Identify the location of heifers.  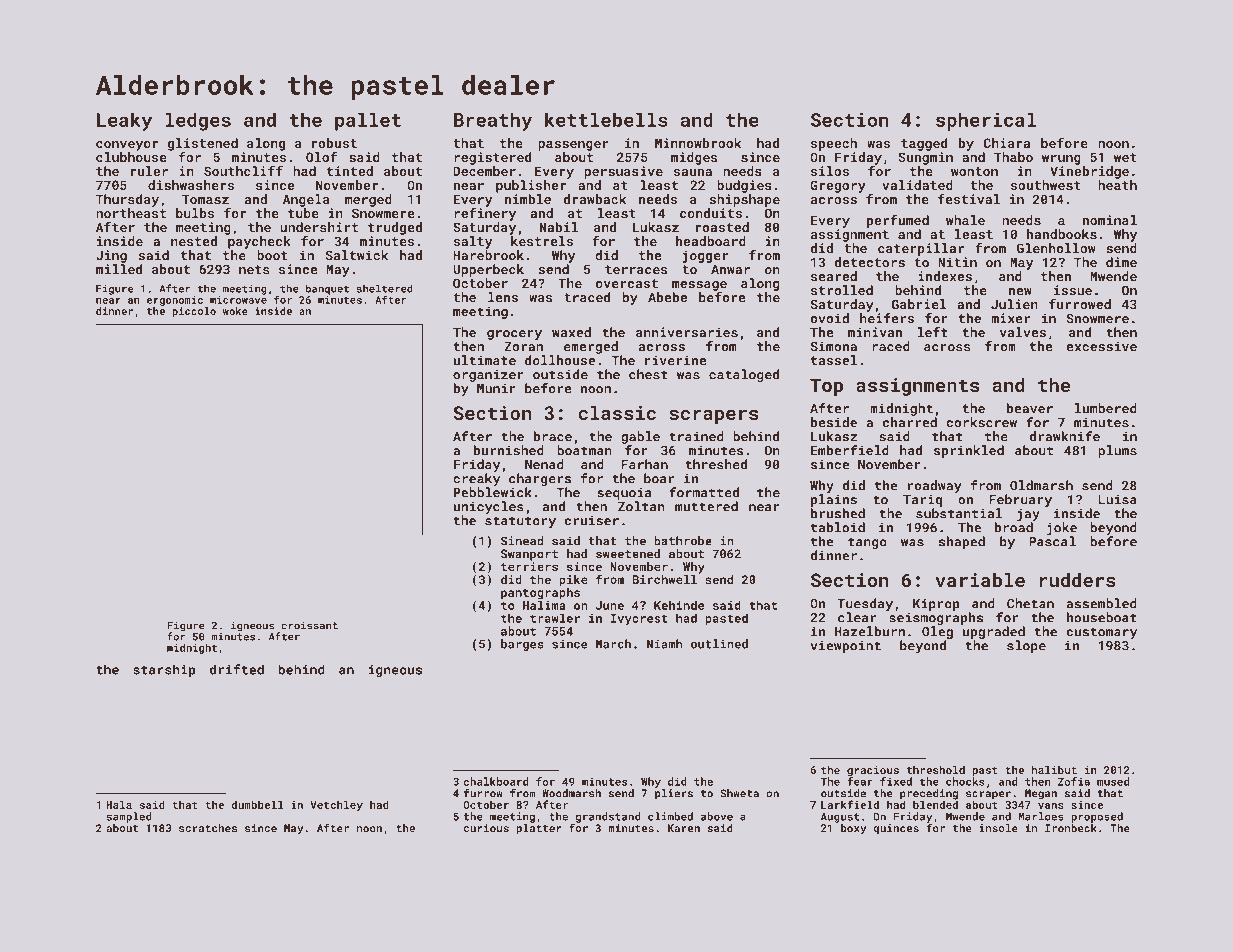
(887, 318).
